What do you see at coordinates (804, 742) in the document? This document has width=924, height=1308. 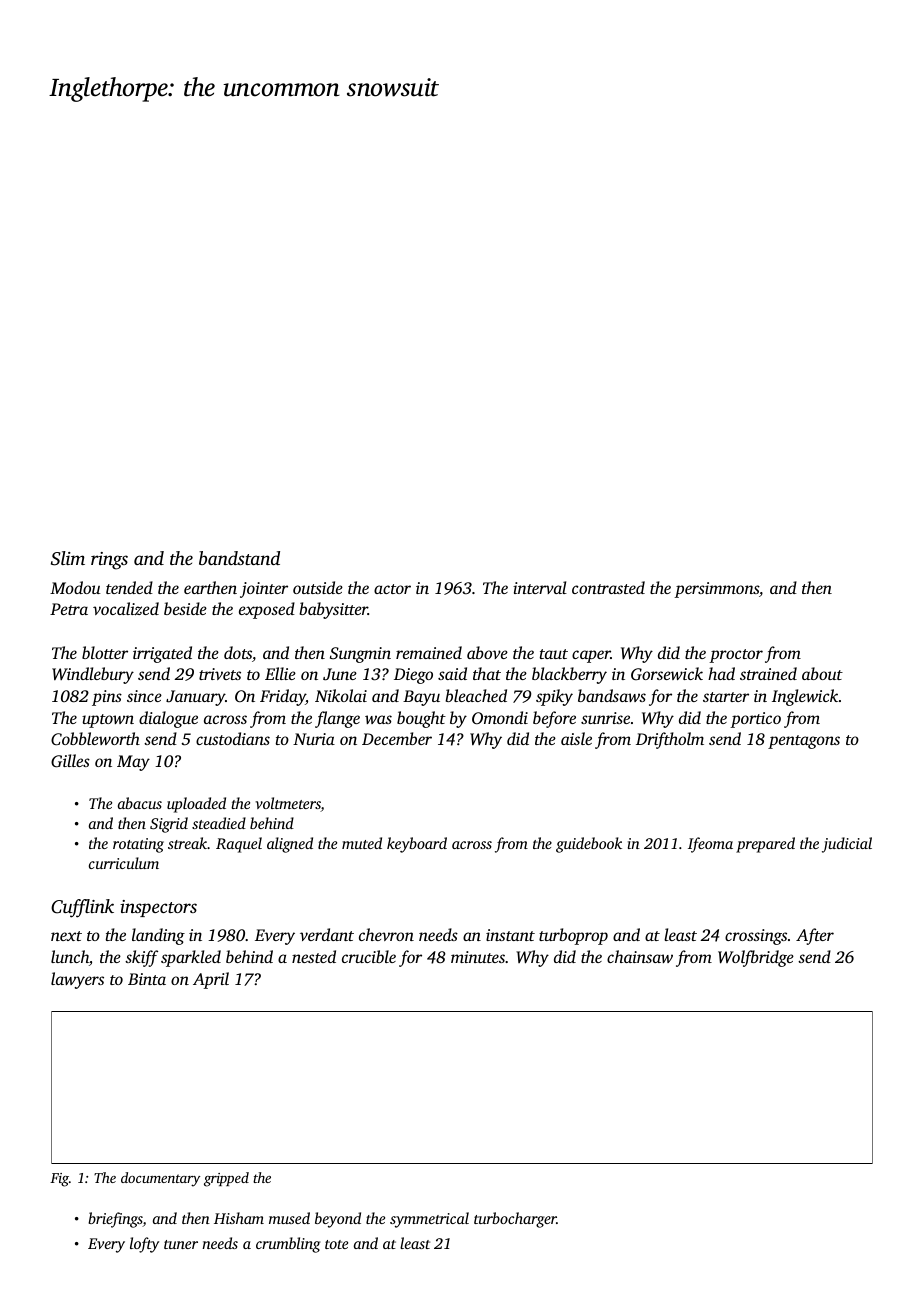 I see `pentagons` at bounding box center [804, 742].
